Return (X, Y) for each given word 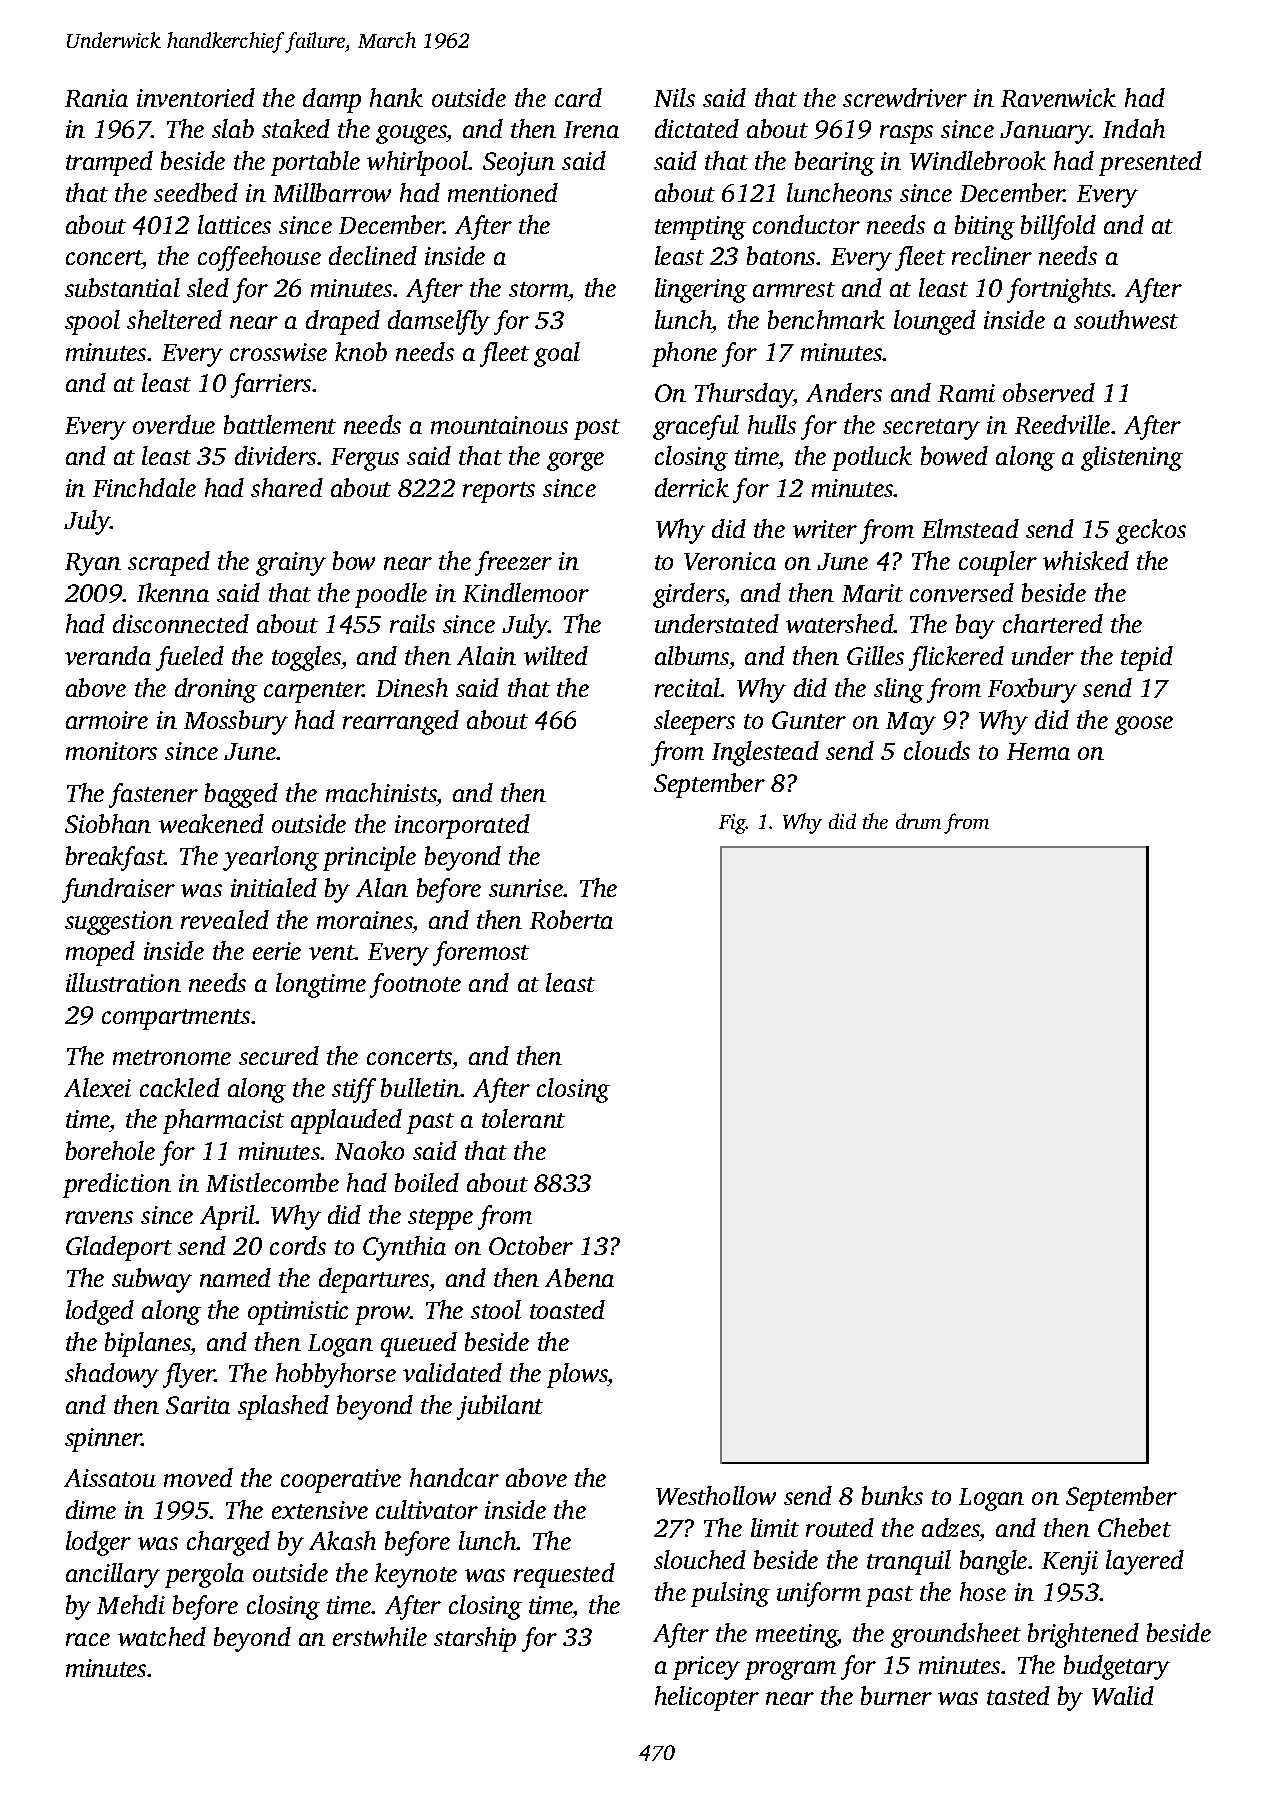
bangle (993, 1562)
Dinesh (412, 687)
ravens (99, 1217)
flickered (956, 658)
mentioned (503, 192)
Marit (872, 593)
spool (92, 322)
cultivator (427, 1509)
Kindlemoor (526, 592)
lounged (935, 322)
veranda (108, 655)
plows (577, 1375)
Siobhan (108, 823)
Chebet (1134, 1527)
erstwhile (380, 1636)
